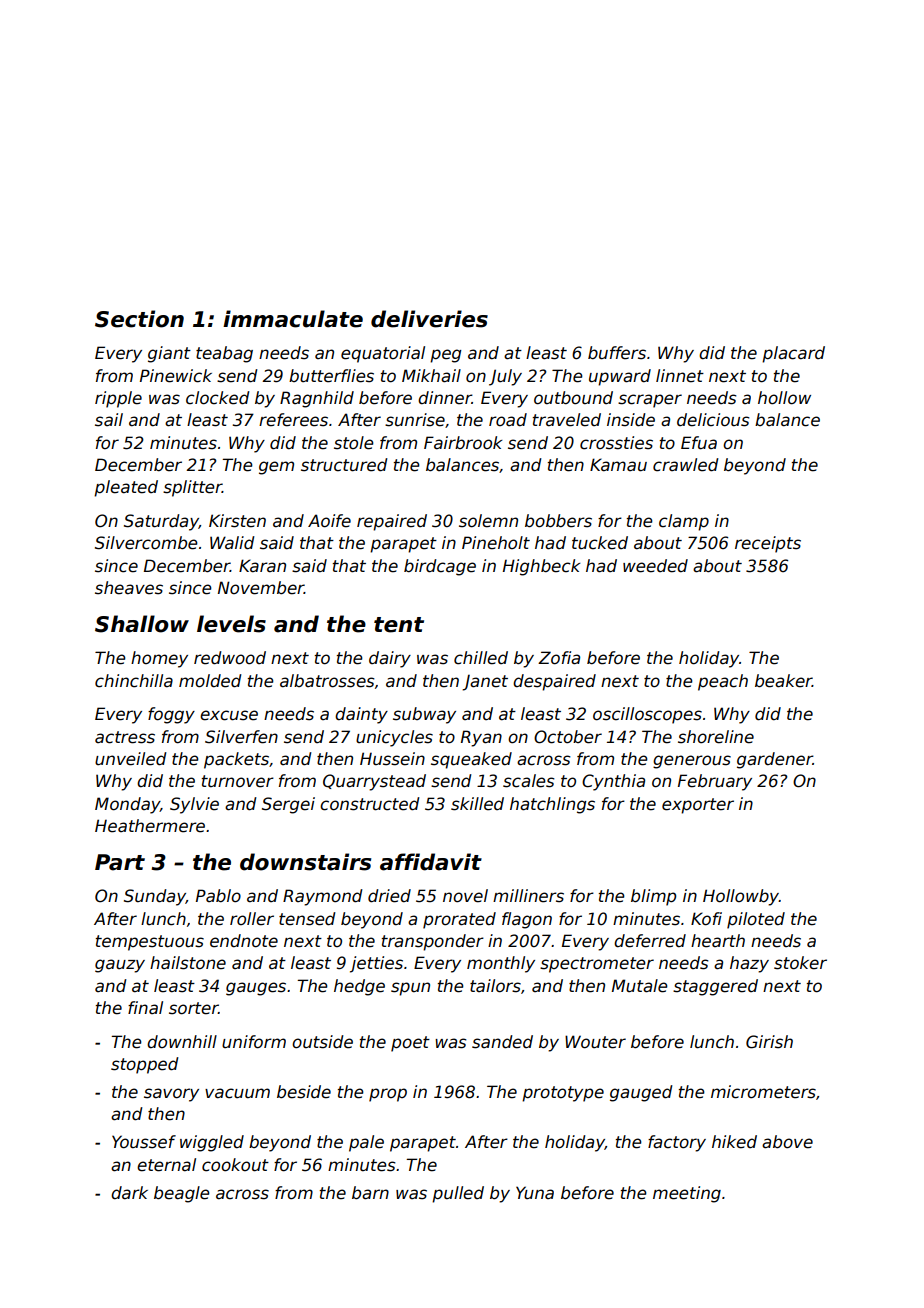  Describe the element at coordinates (293, 319) in the page. I see `immaculate` at that location.
